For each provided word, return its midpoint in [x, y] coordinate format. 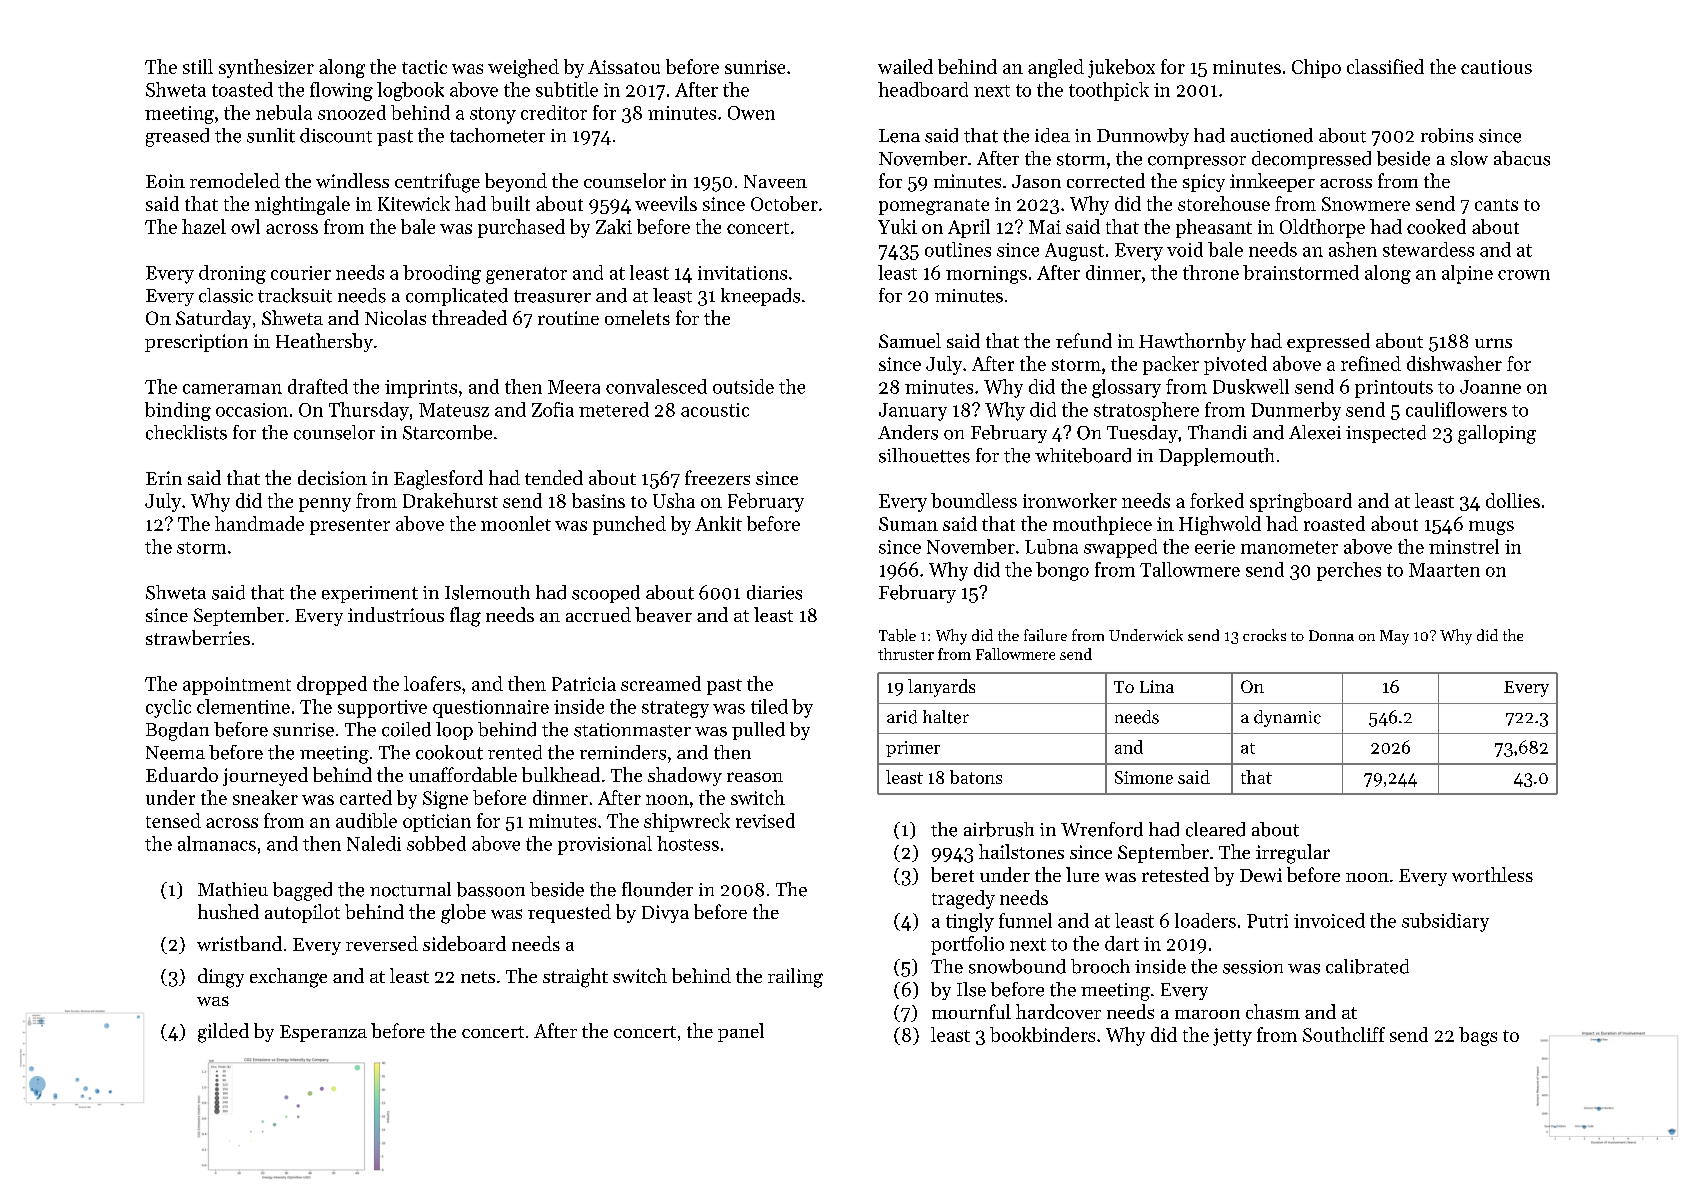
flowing [341, 91]
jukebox [1121, 68]
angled [1056, 68]
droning [232, 274]
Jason [1036, 181]
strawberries [198, 637]
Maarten [1444, 570]
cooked [1436, 226]
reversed [382, 943]
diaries [774, 592]
